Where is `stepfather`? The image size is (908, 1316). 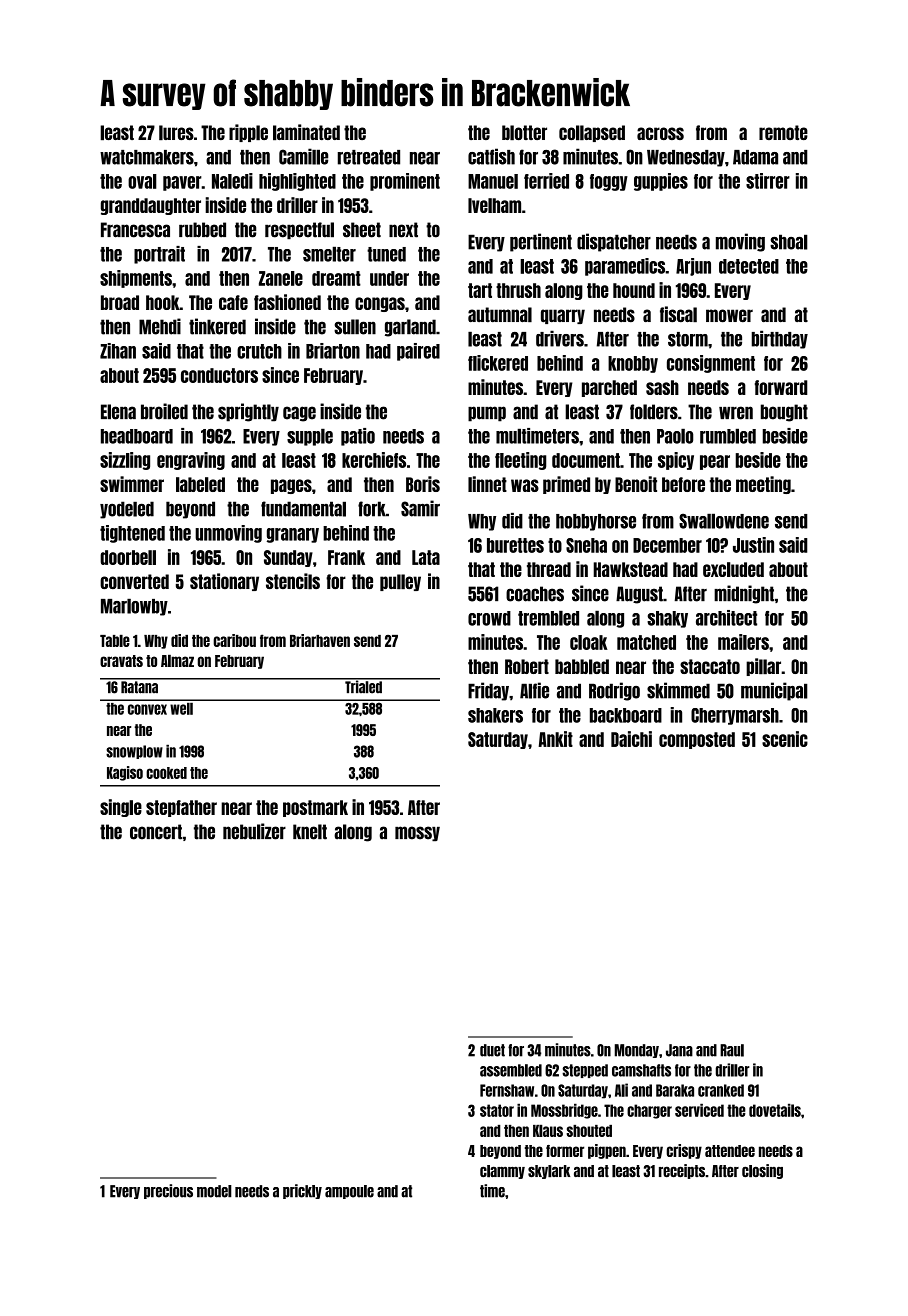
stepfather is located at coordinates (181, 808).
